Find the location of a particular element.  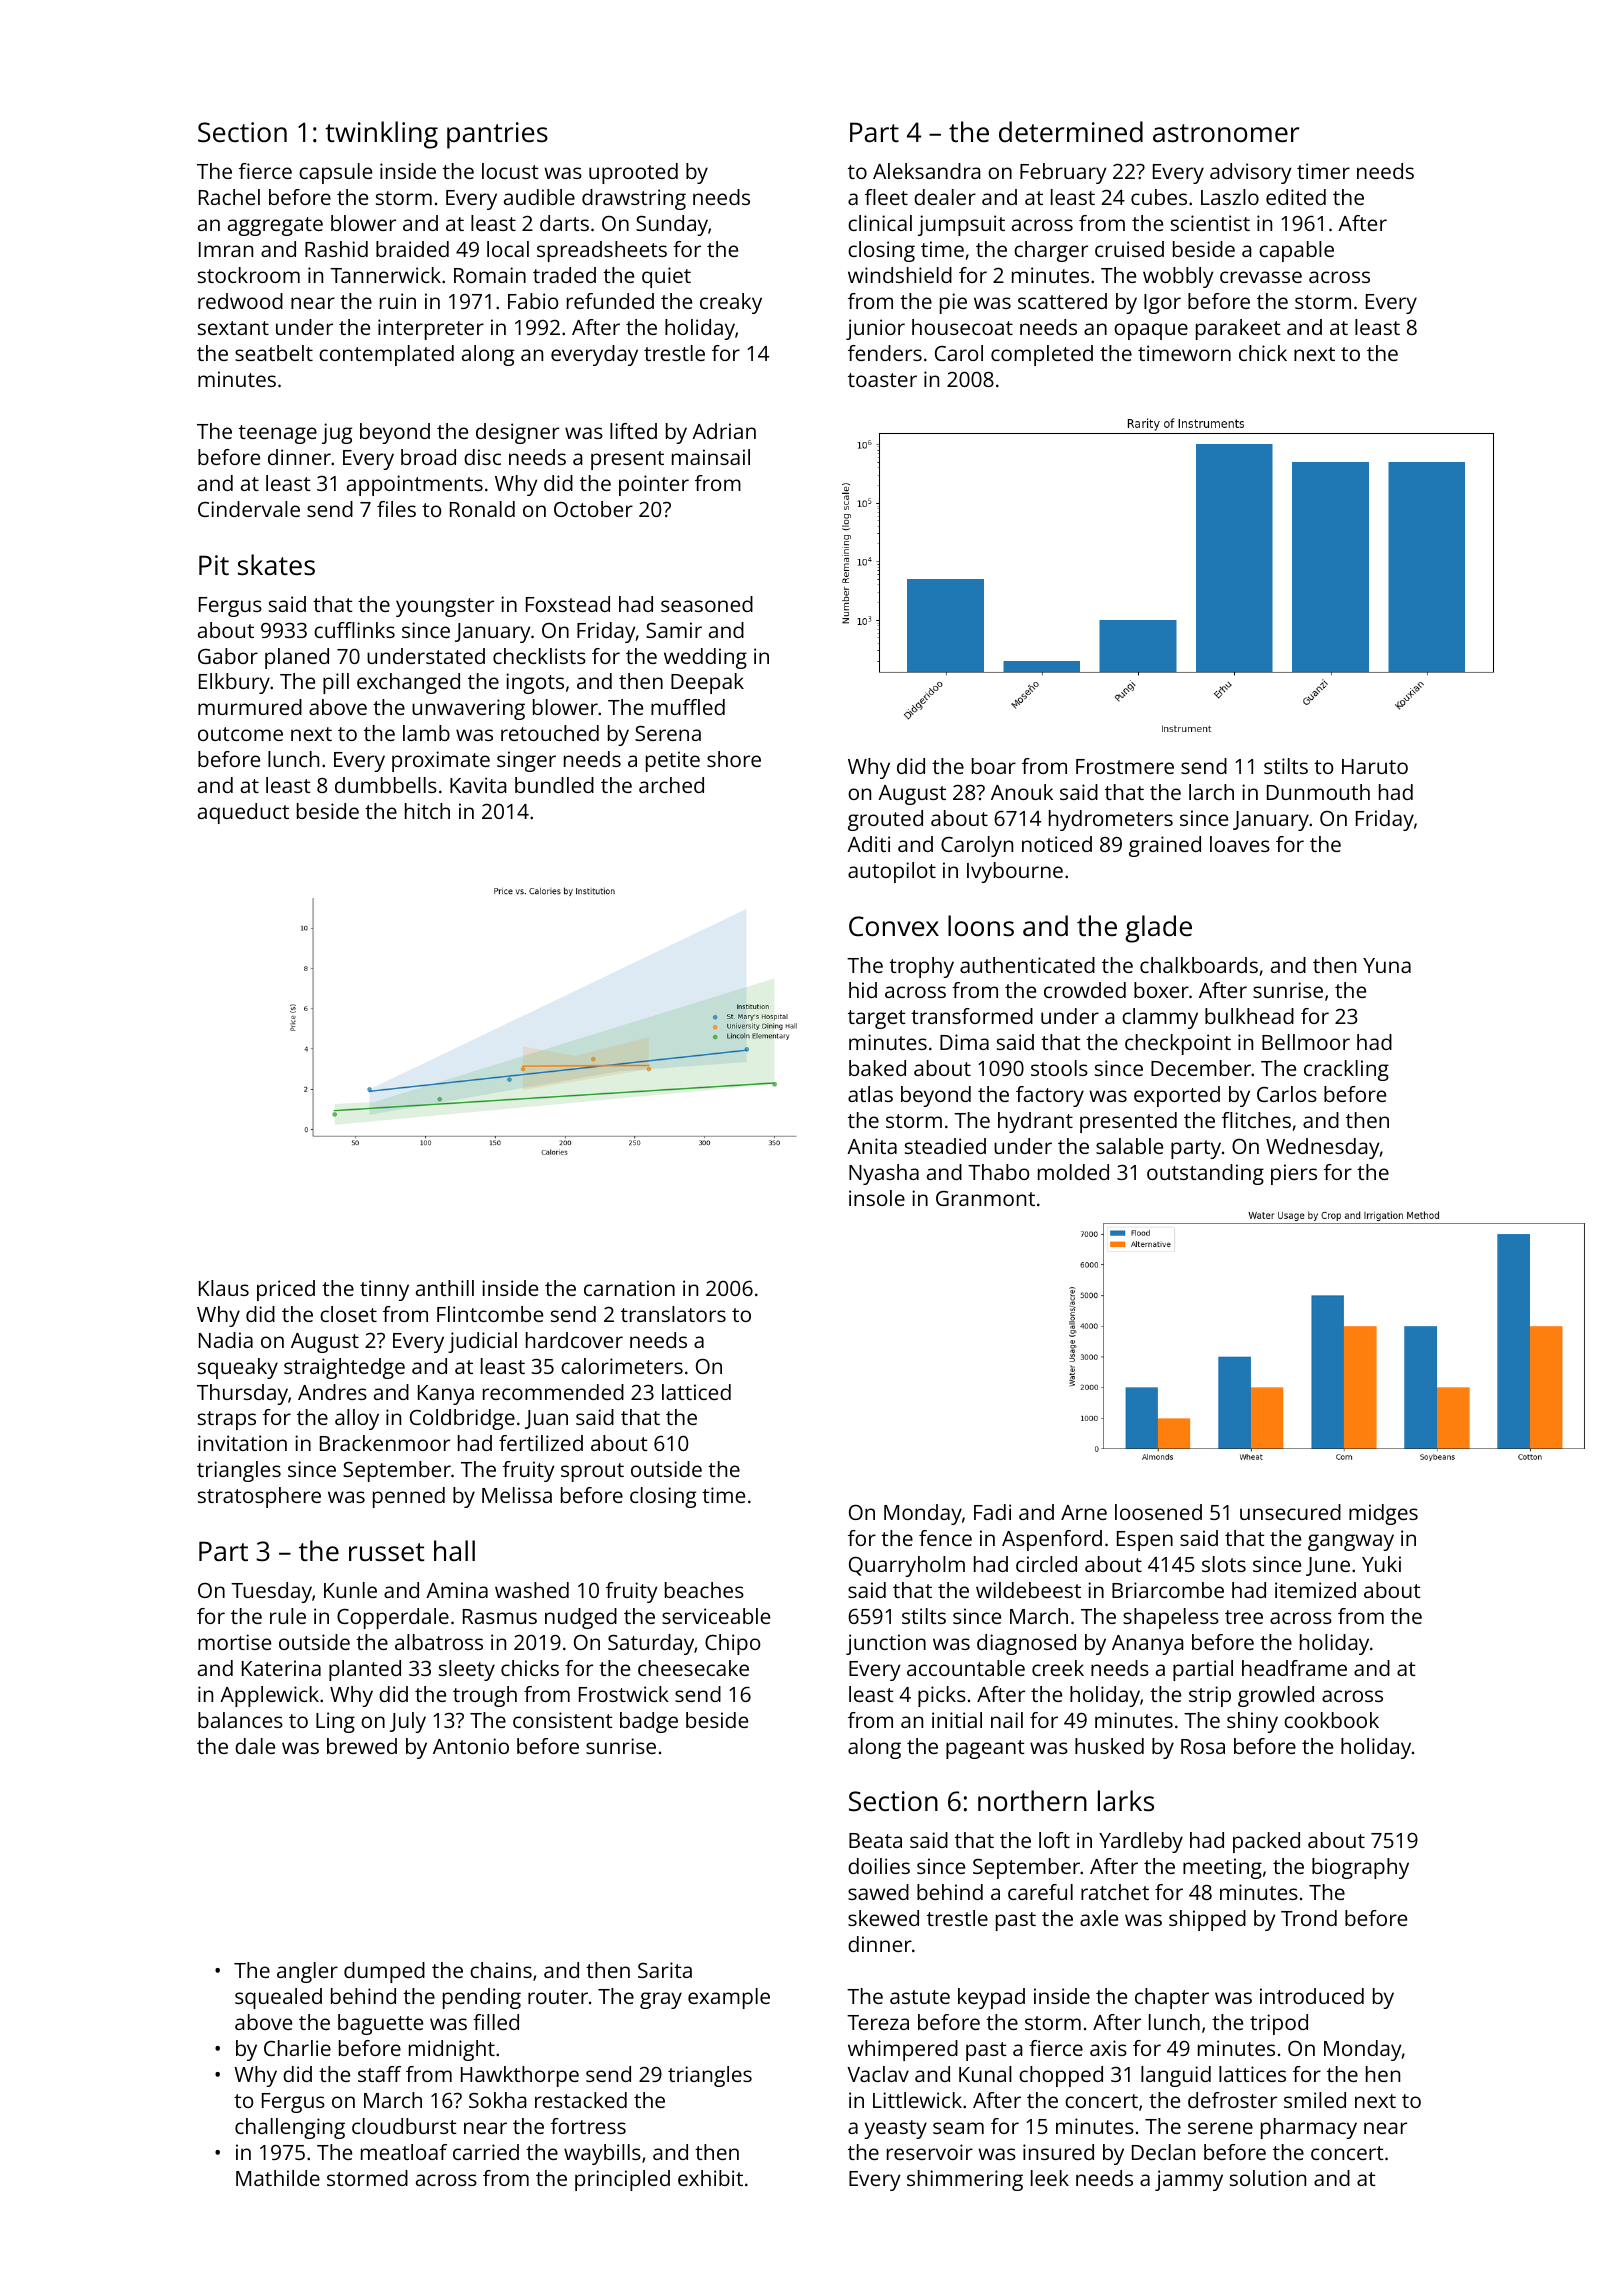

piers is located at coordinates (1294, 1174).
